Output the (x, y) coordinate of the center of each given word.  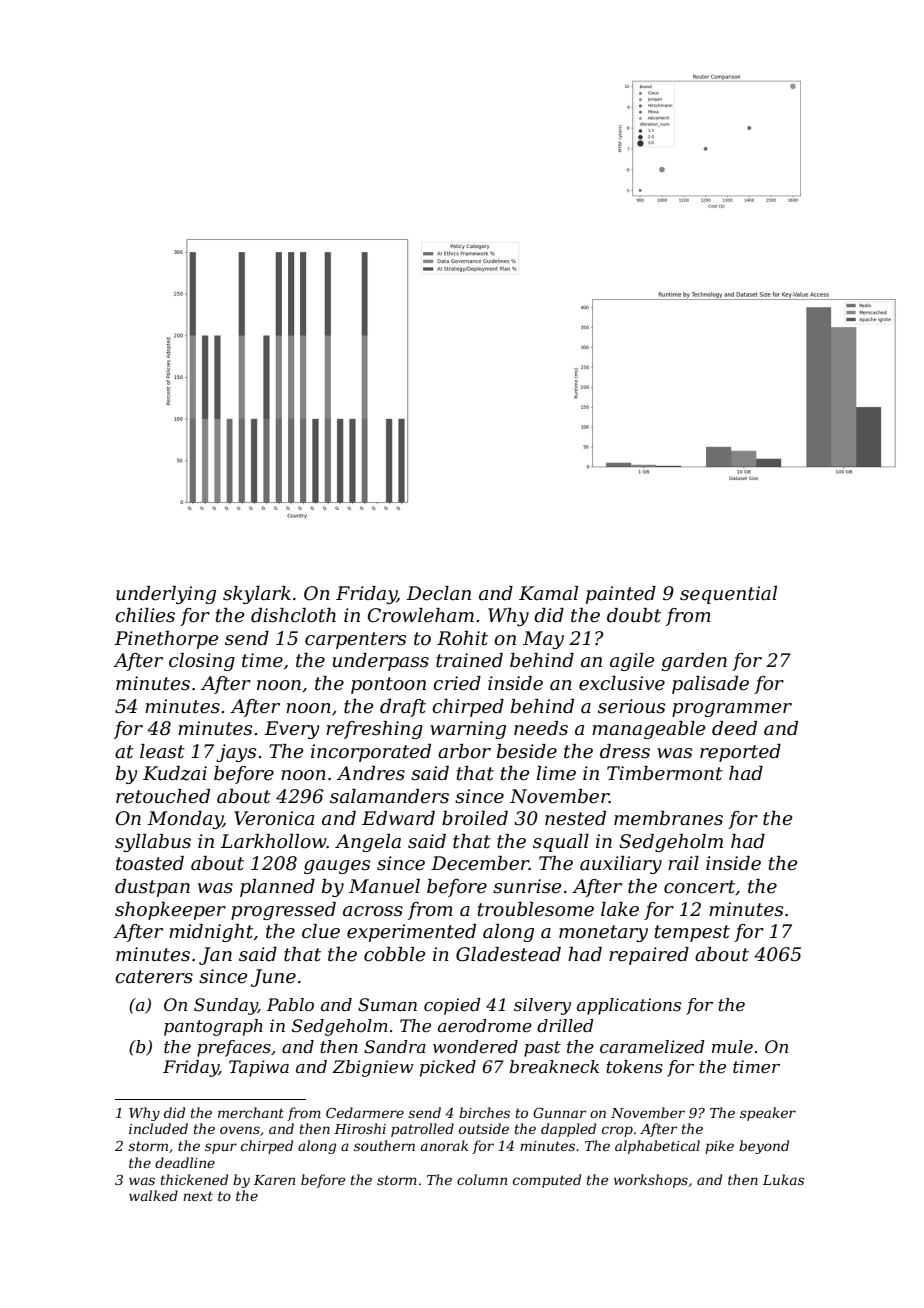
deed (734, 728)
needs (541, 728)
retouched (163, 796)
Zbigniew (373, 1068)
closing (202, 662)
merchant (251, 1112)
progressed (283, 911)
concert (699, 887)
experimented (411, 933)
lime (556, 773)
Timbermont (665, 773)
